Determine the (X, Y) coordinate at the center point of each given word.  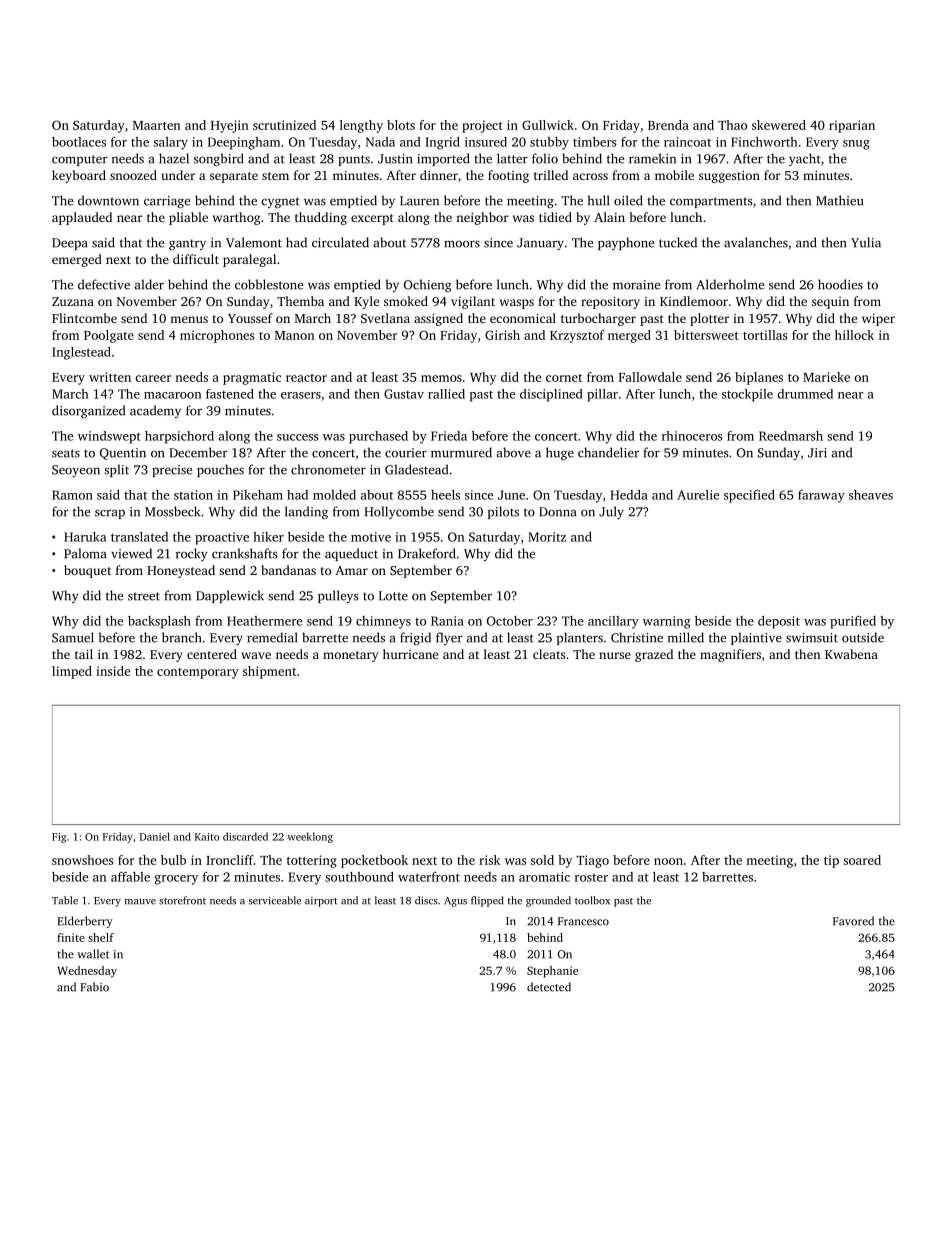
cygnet (280, 203)
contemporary (198, 673)
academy (155, 411)
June (511, 495)
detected (549, 987)
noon (668, 861)
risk (489, 860)
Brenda (668, 125)
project (482, 126)
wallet (93, 954)
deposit (779, 622)
